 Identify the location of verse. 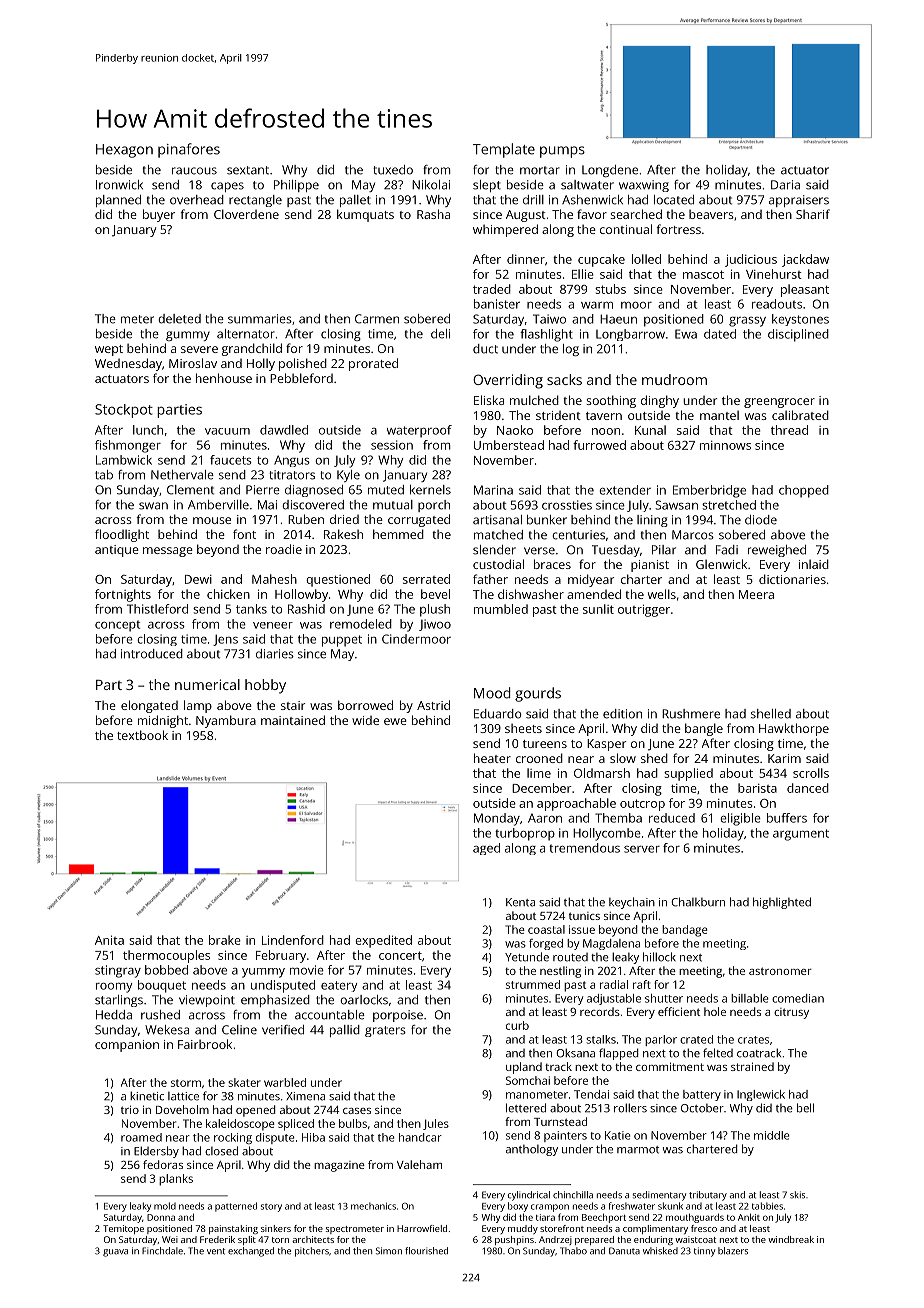
(539, 551).
